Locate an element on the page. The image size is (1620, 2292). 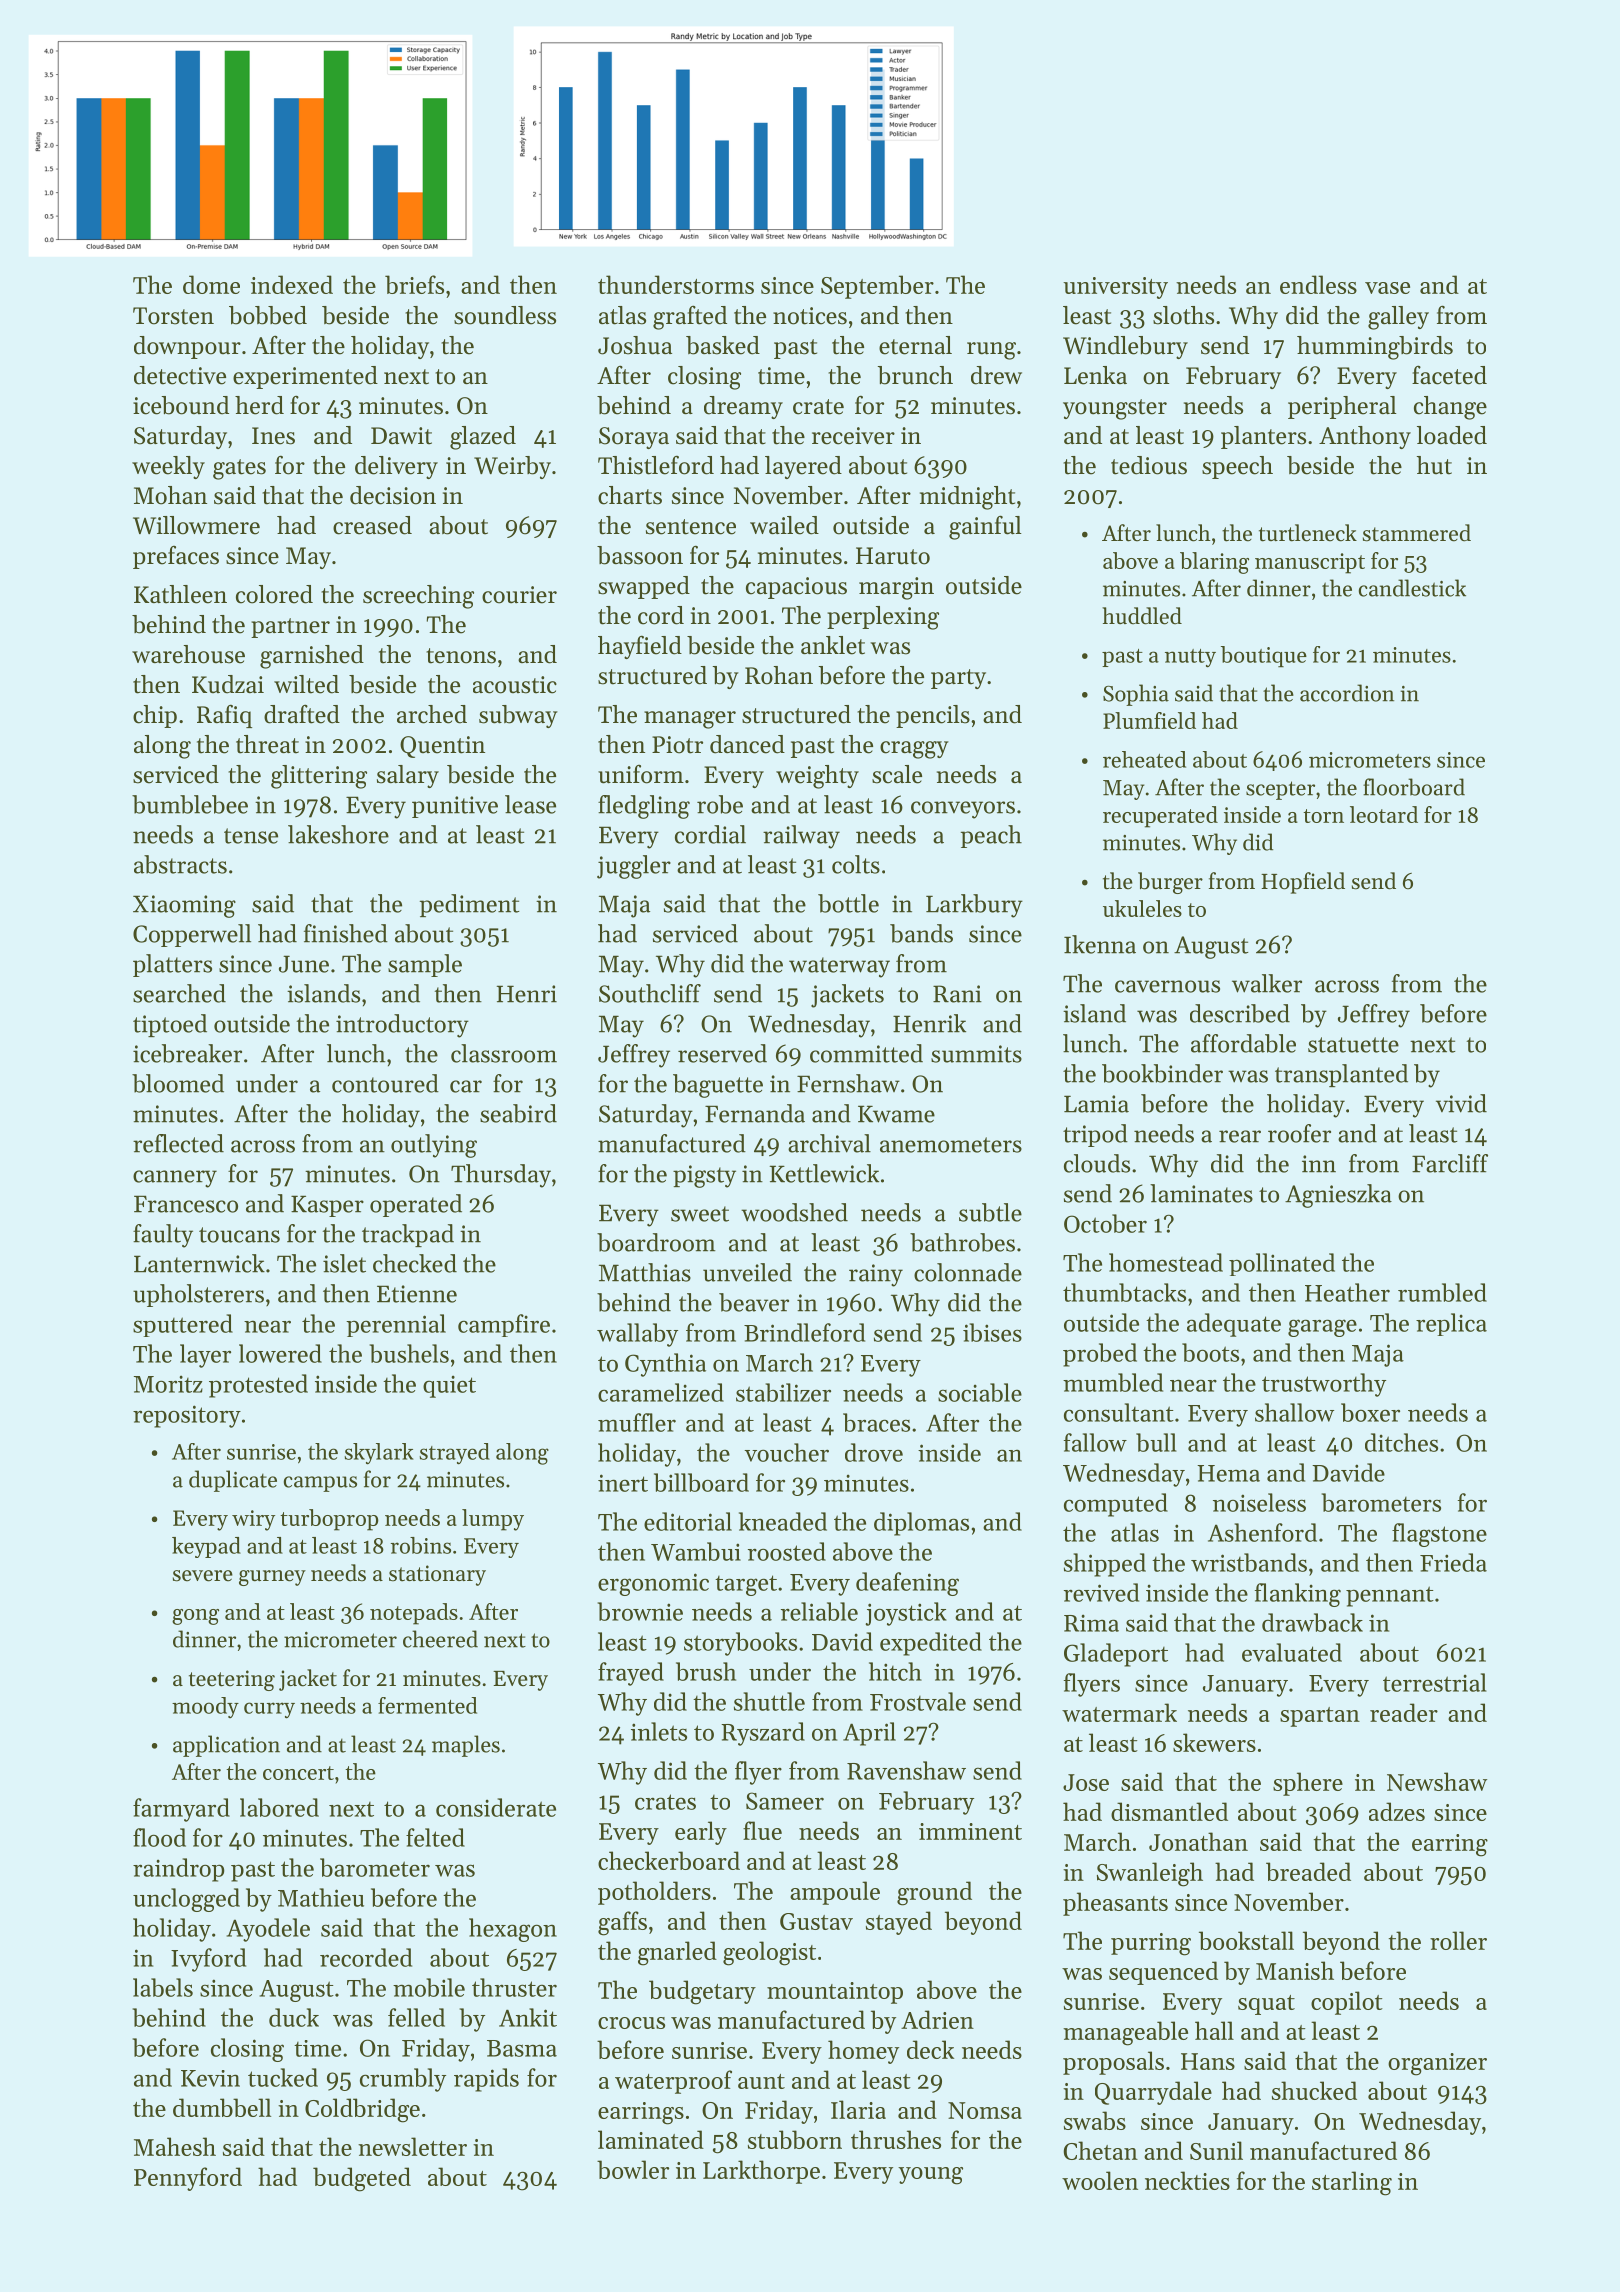
glazed is located at coordinates (483, 438).
